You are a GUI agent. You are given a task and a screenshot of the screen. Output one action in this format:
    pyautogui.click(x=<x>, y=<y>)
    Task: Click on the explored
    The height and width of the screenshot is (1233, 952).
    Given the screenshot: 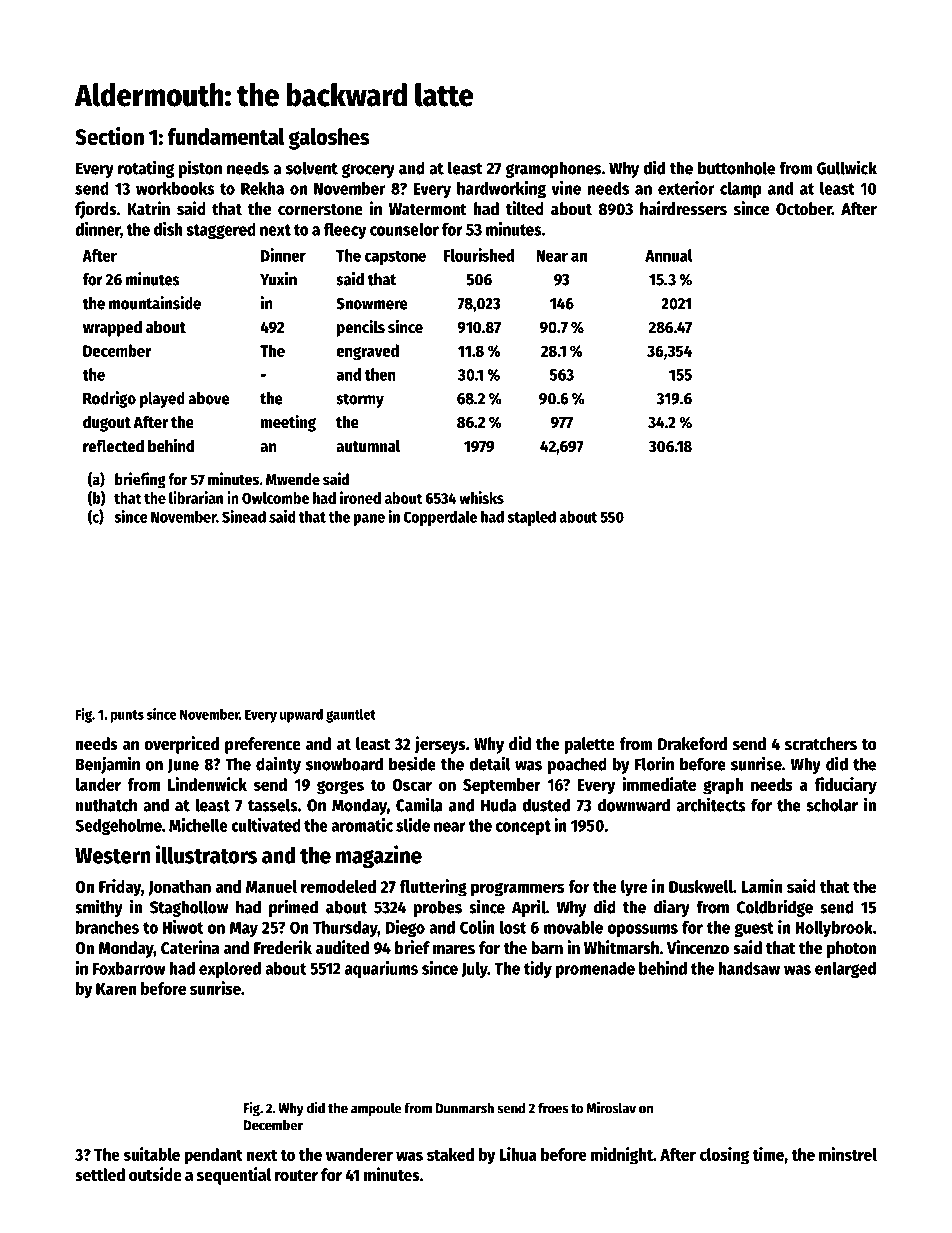 What is the action you would take?
    pyautogui.click(x=230, y=970)
